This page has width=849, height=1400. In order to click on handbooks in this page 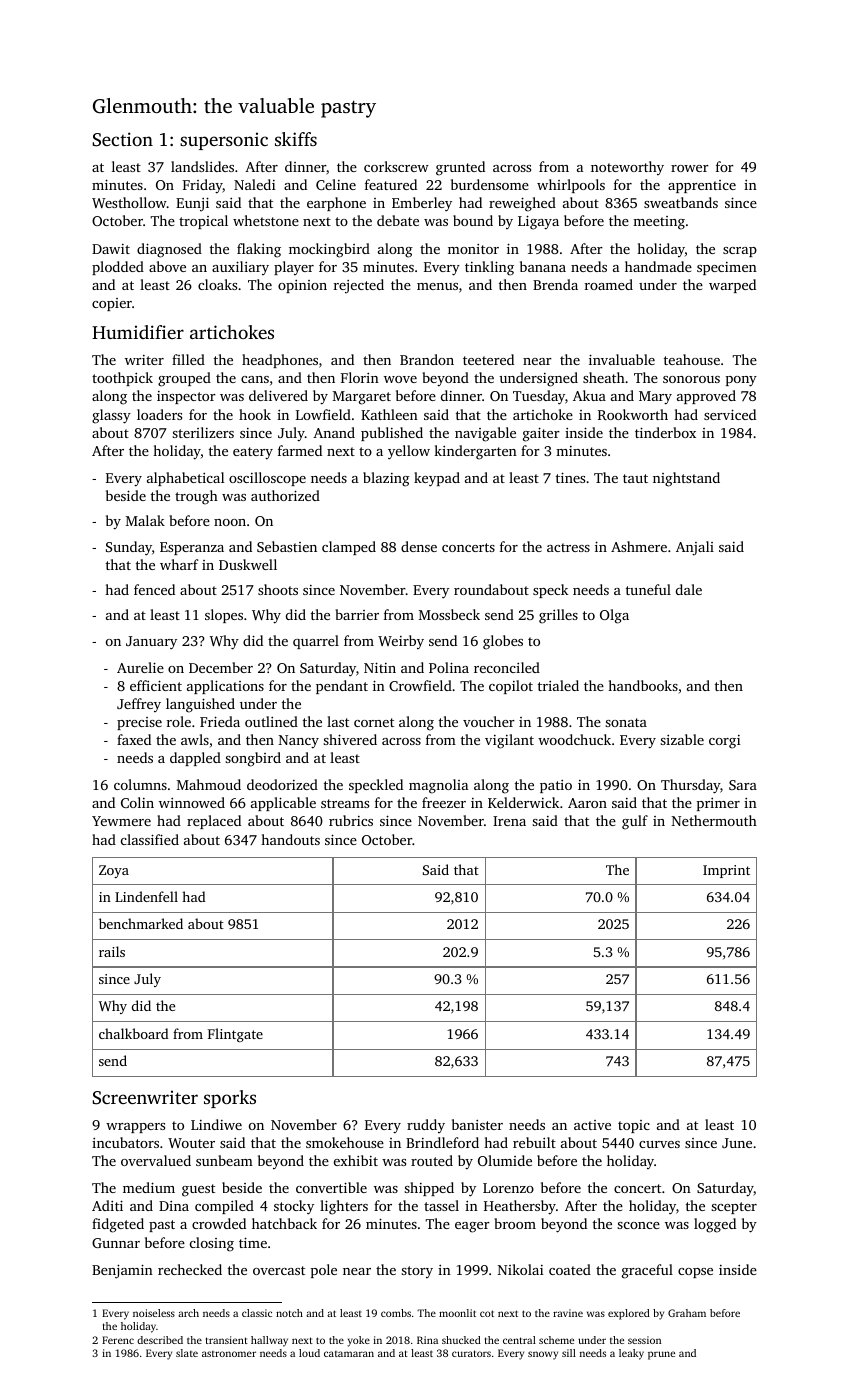, I will do `click(643, 685)`.
